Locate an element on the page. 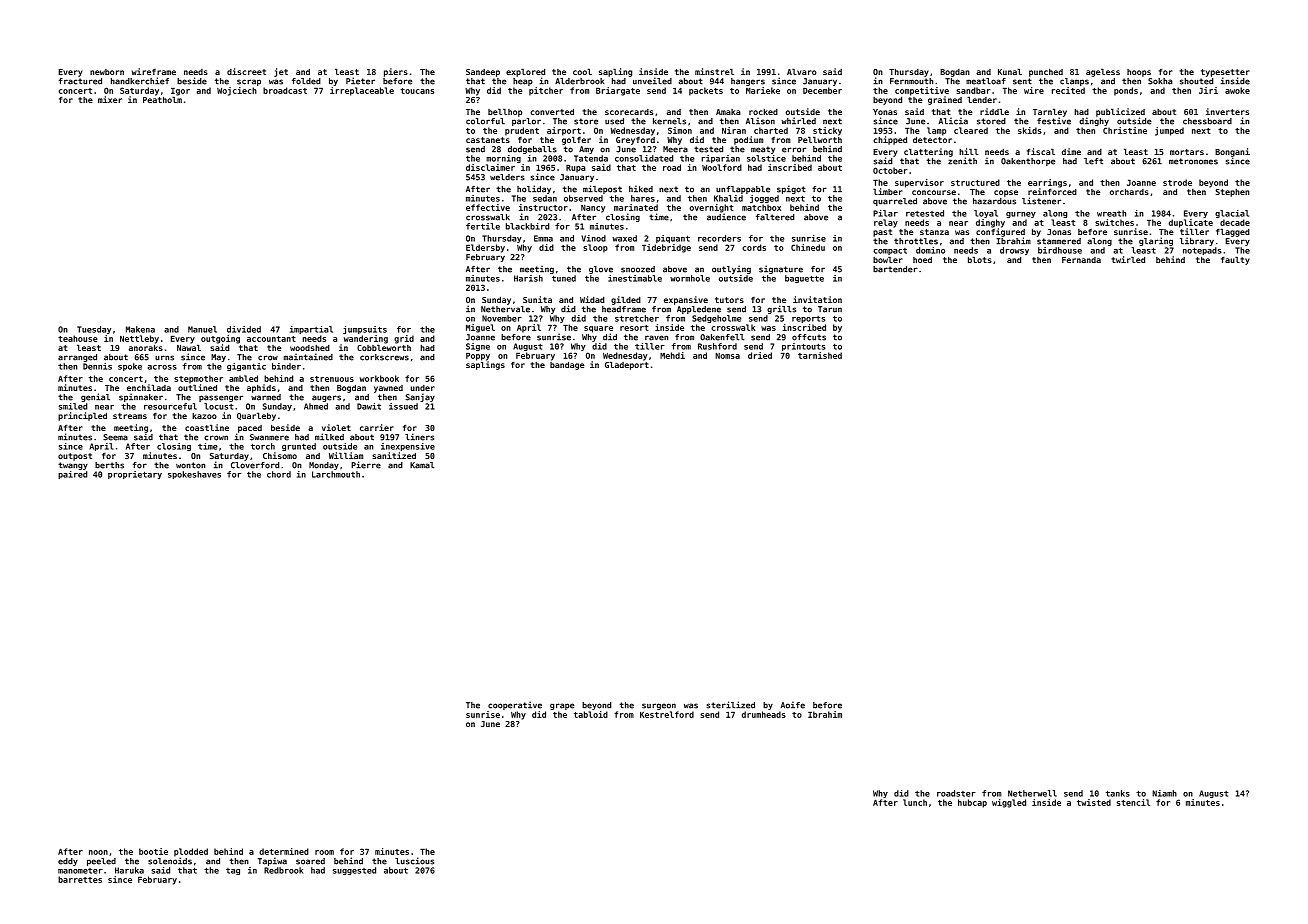 This image has width=1308, height=924. twisted is located at coordinates (1094, 802).
